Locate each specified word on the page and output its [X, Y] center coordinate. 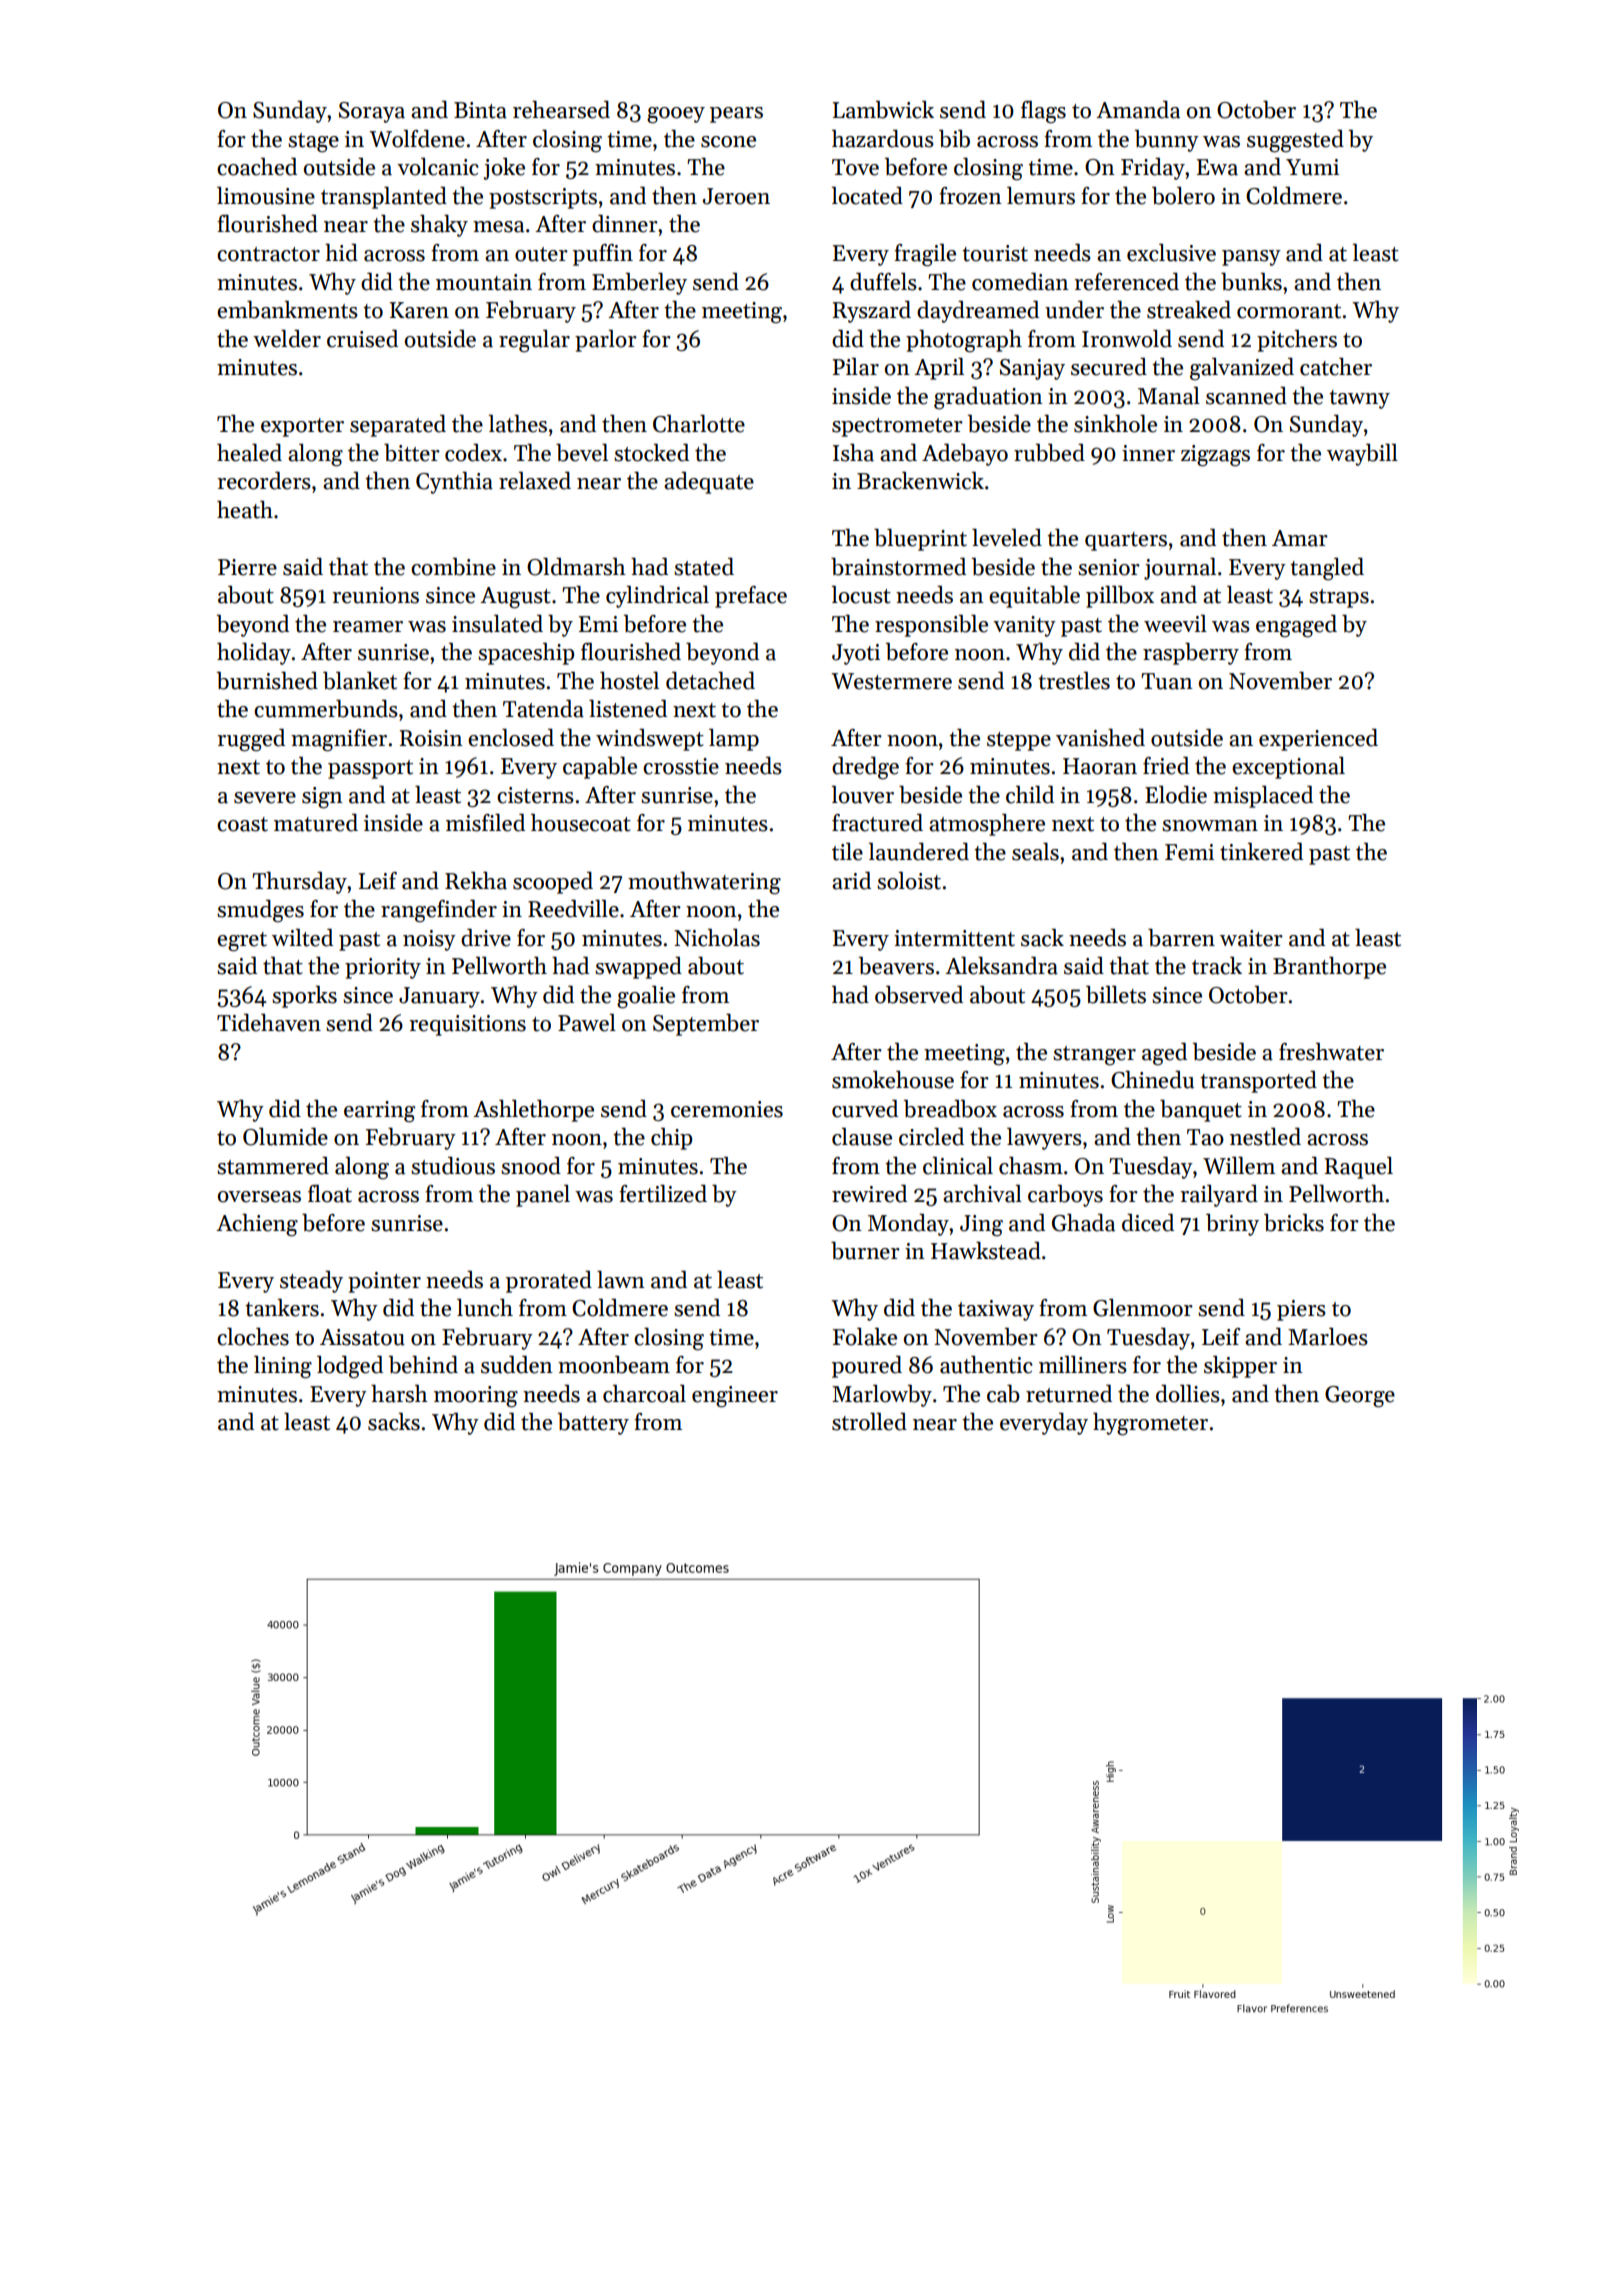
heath [245, 510]
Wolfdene [417, 139]
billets [1116, 995]
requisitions [467, 1025]
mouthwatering [704, 883]
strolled [869, 1422]
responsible [931, 626]
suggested [1295, 141]
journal [1180, 569]
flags [1043, 112]
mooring [476, 1397]
